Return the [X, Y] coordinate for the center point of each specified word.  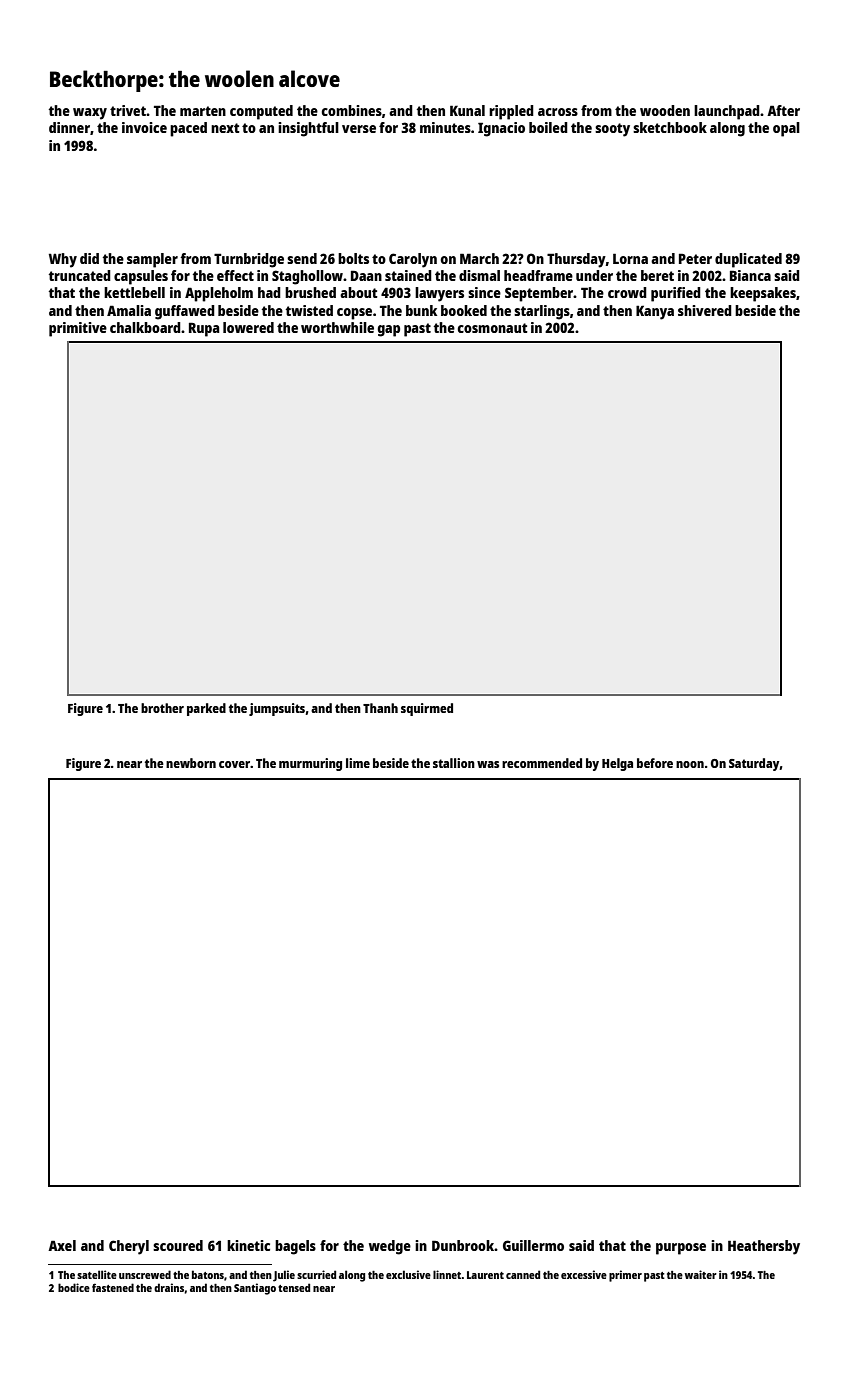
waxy [90, 114]
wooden [665, 110]
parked [206, 709]
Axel [62, 1245]
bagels [295, 1247]
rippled [511, 112]
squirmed [427, 709]
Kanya [655, 312]
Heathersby [764, 1247]
